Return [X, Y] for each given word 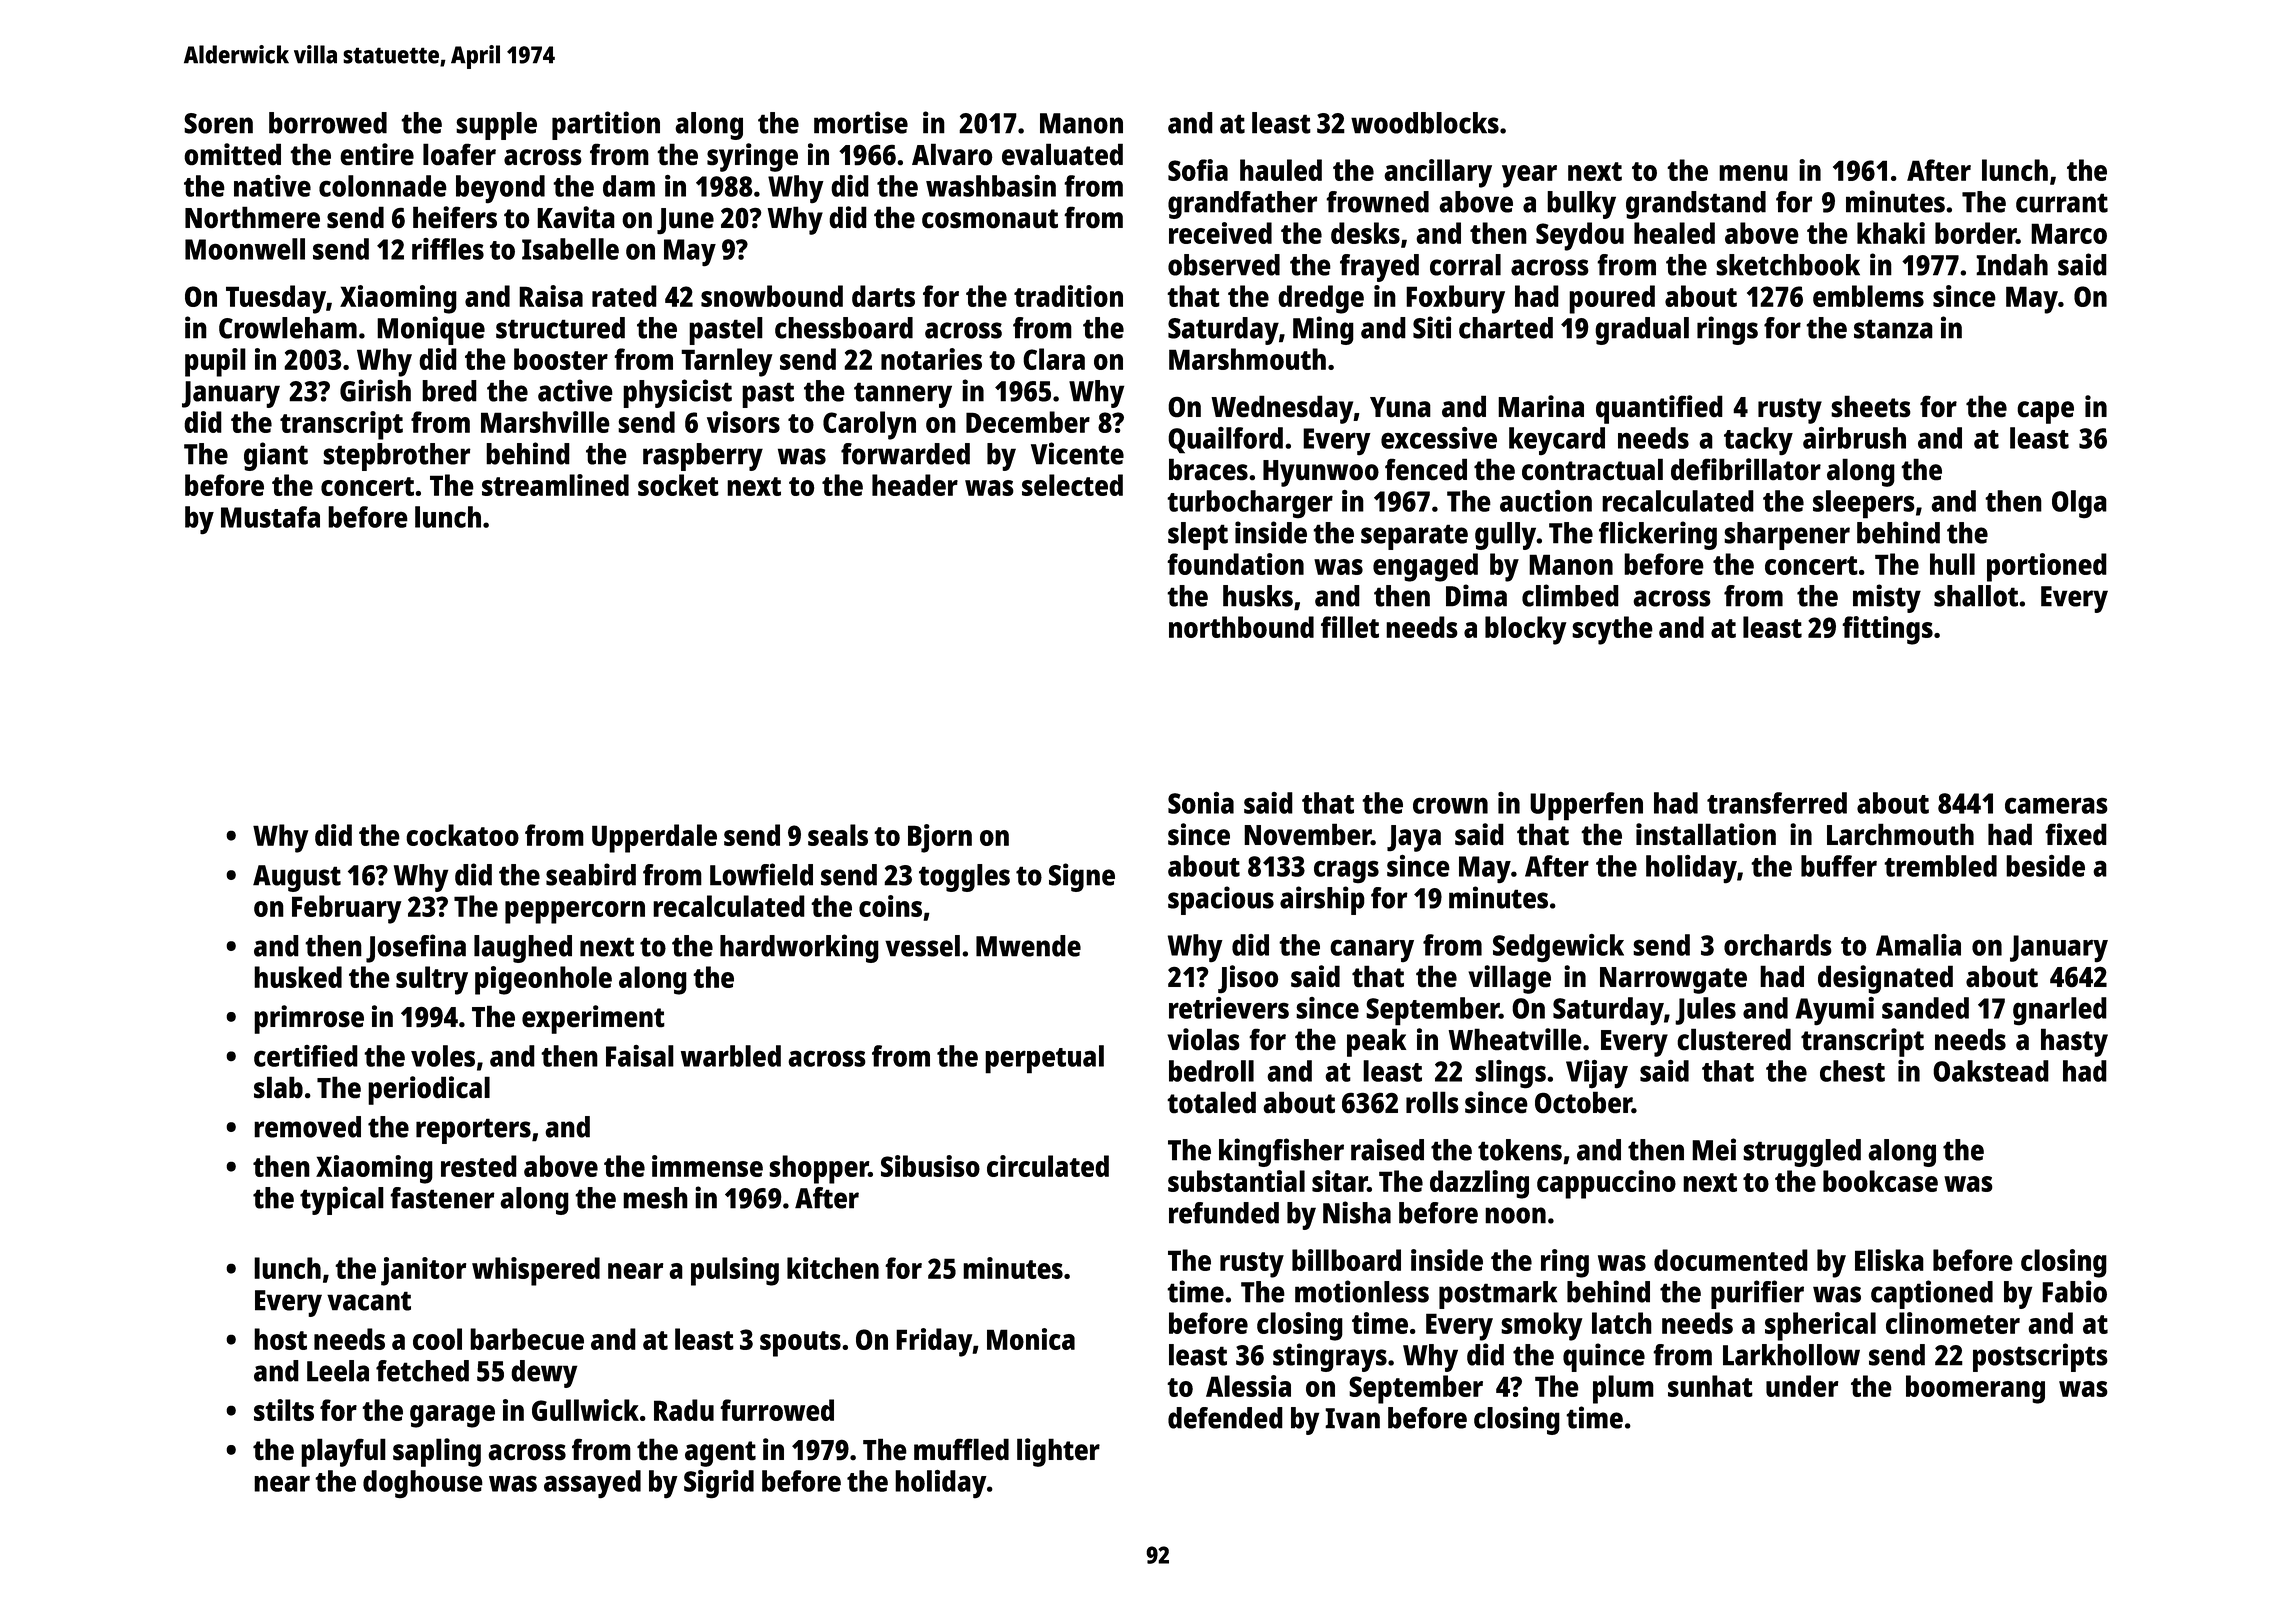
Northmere [252, 217]
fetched [422, 1371]
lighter [1058, 1452]
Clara [1054, 359]
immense [707, 1166]
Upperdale [654, 838]
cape [2045, 412]
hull [1952, 564]
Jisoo [1248, 979]
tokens [1520, 1150]
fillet [1350, 627]
